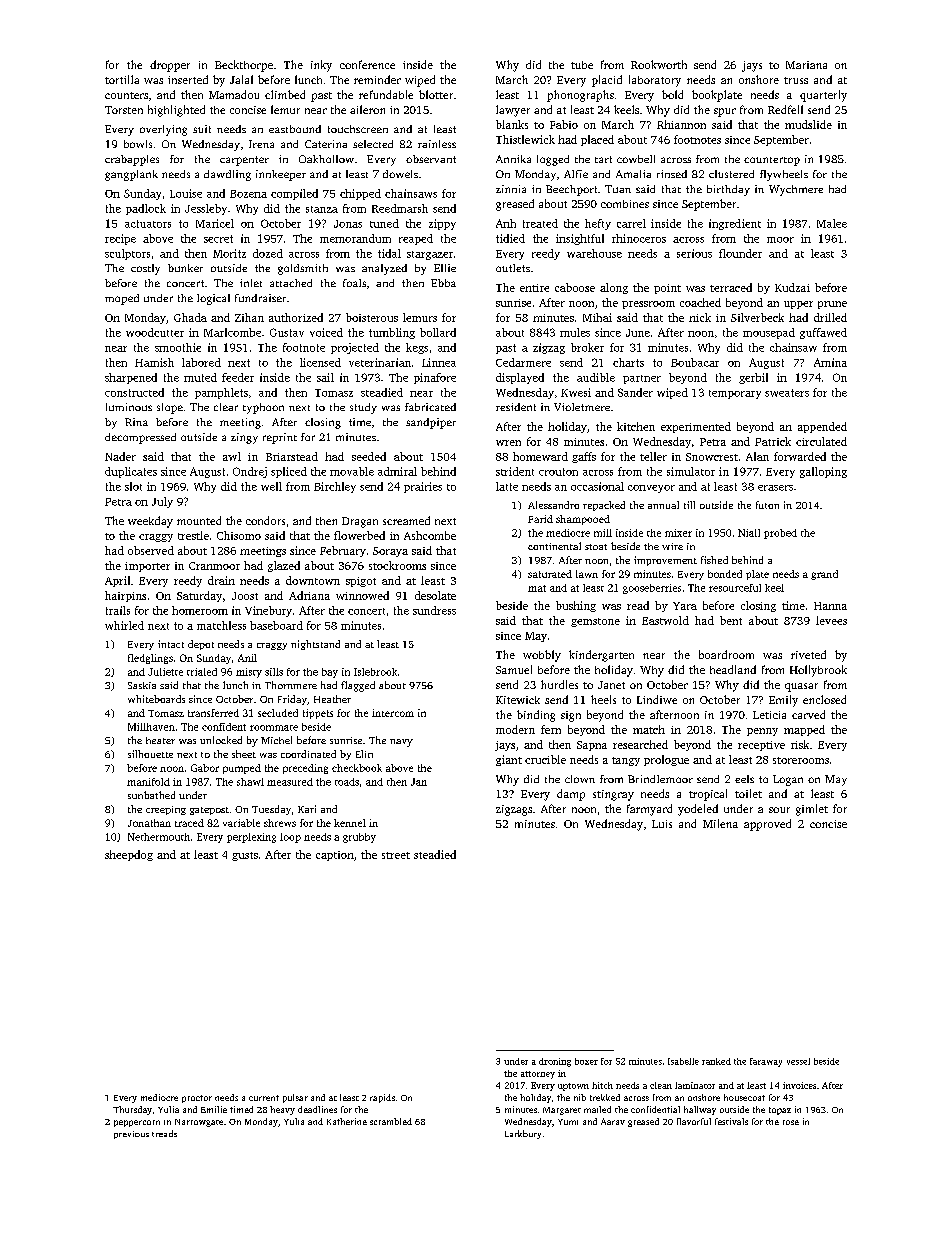 This screenshot has height=1233, width=952. Describe the element at coordinates (129, 855) in the screenshot. I see `sheepdog` at that location.
